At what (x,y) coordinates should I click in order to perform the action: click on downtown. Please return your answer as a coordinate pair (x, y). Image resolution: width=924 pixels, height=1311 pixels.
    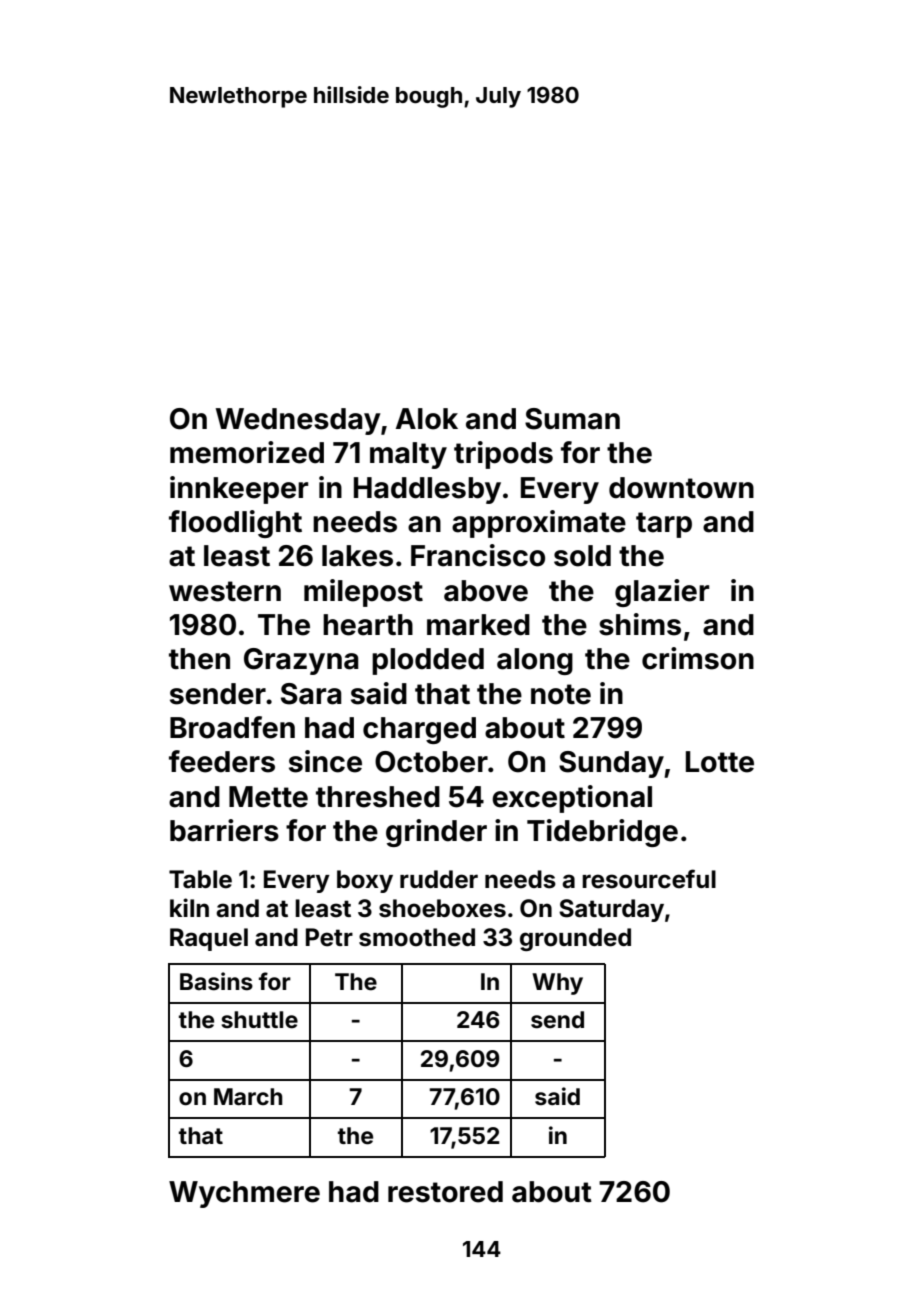
    Looking at the image, I should click on (681, 488).
